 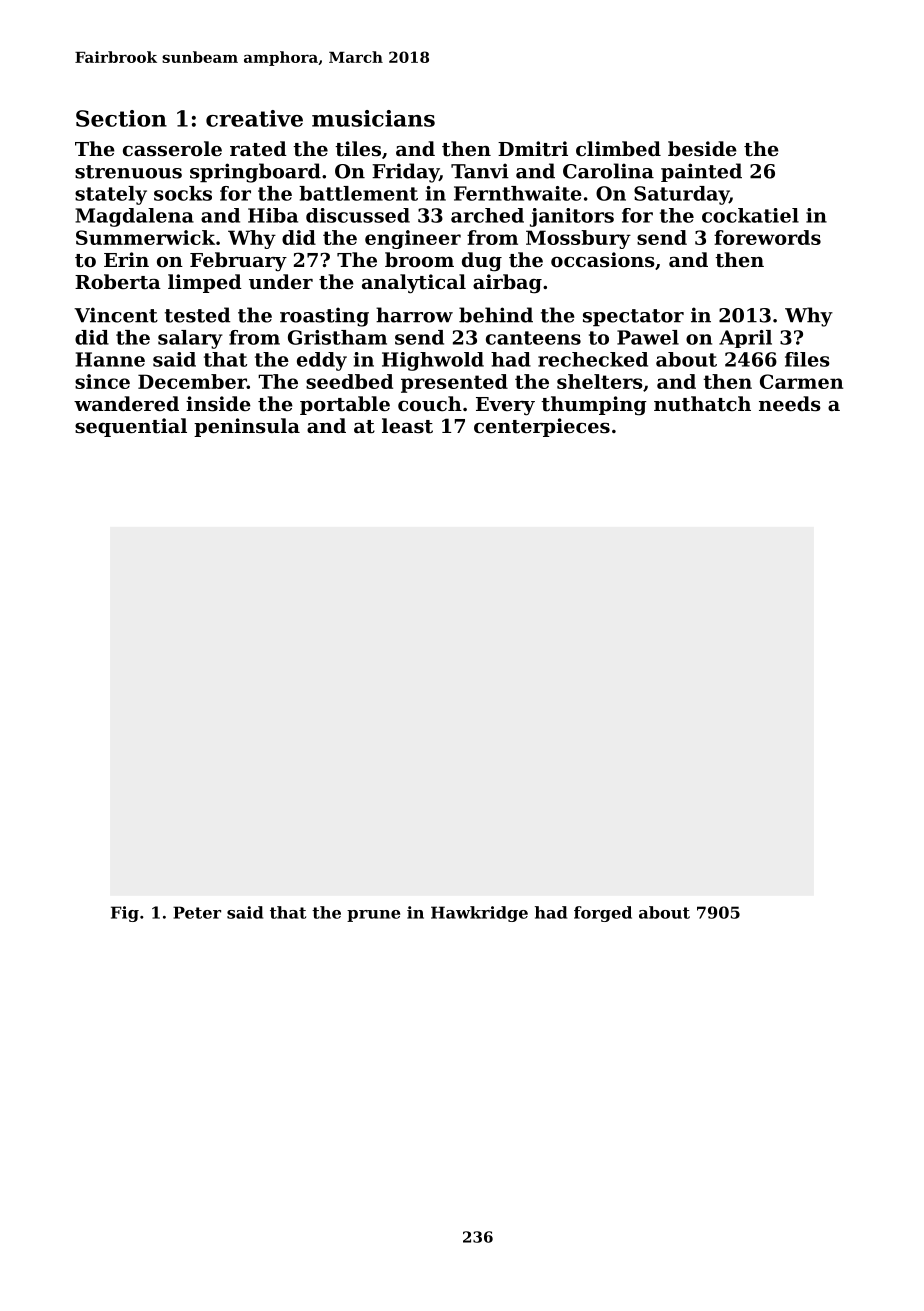 What do you see at coordinates (487, 215) in the page?
I see `arched` at bounding box center [487, 215].
